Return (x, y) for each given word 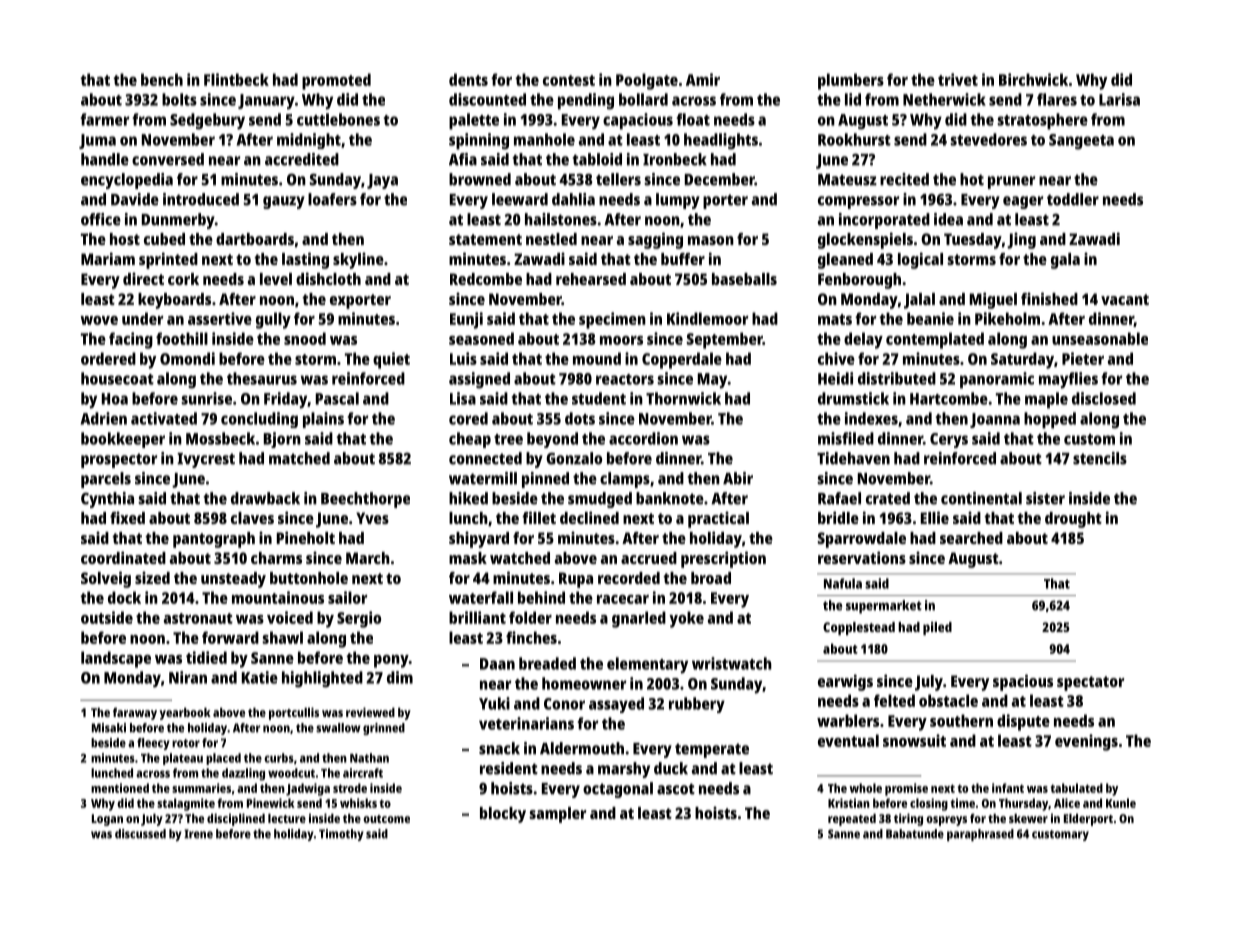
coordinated (123, 557)
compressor (858, 202)
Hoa (115, 399)
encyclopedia (127, 181)
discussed (140, 834)
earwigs (845, 682)
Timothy (341, 835)
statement (485, 239)
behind (541, 597)
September (725, 340)
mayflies (1068, 380)
